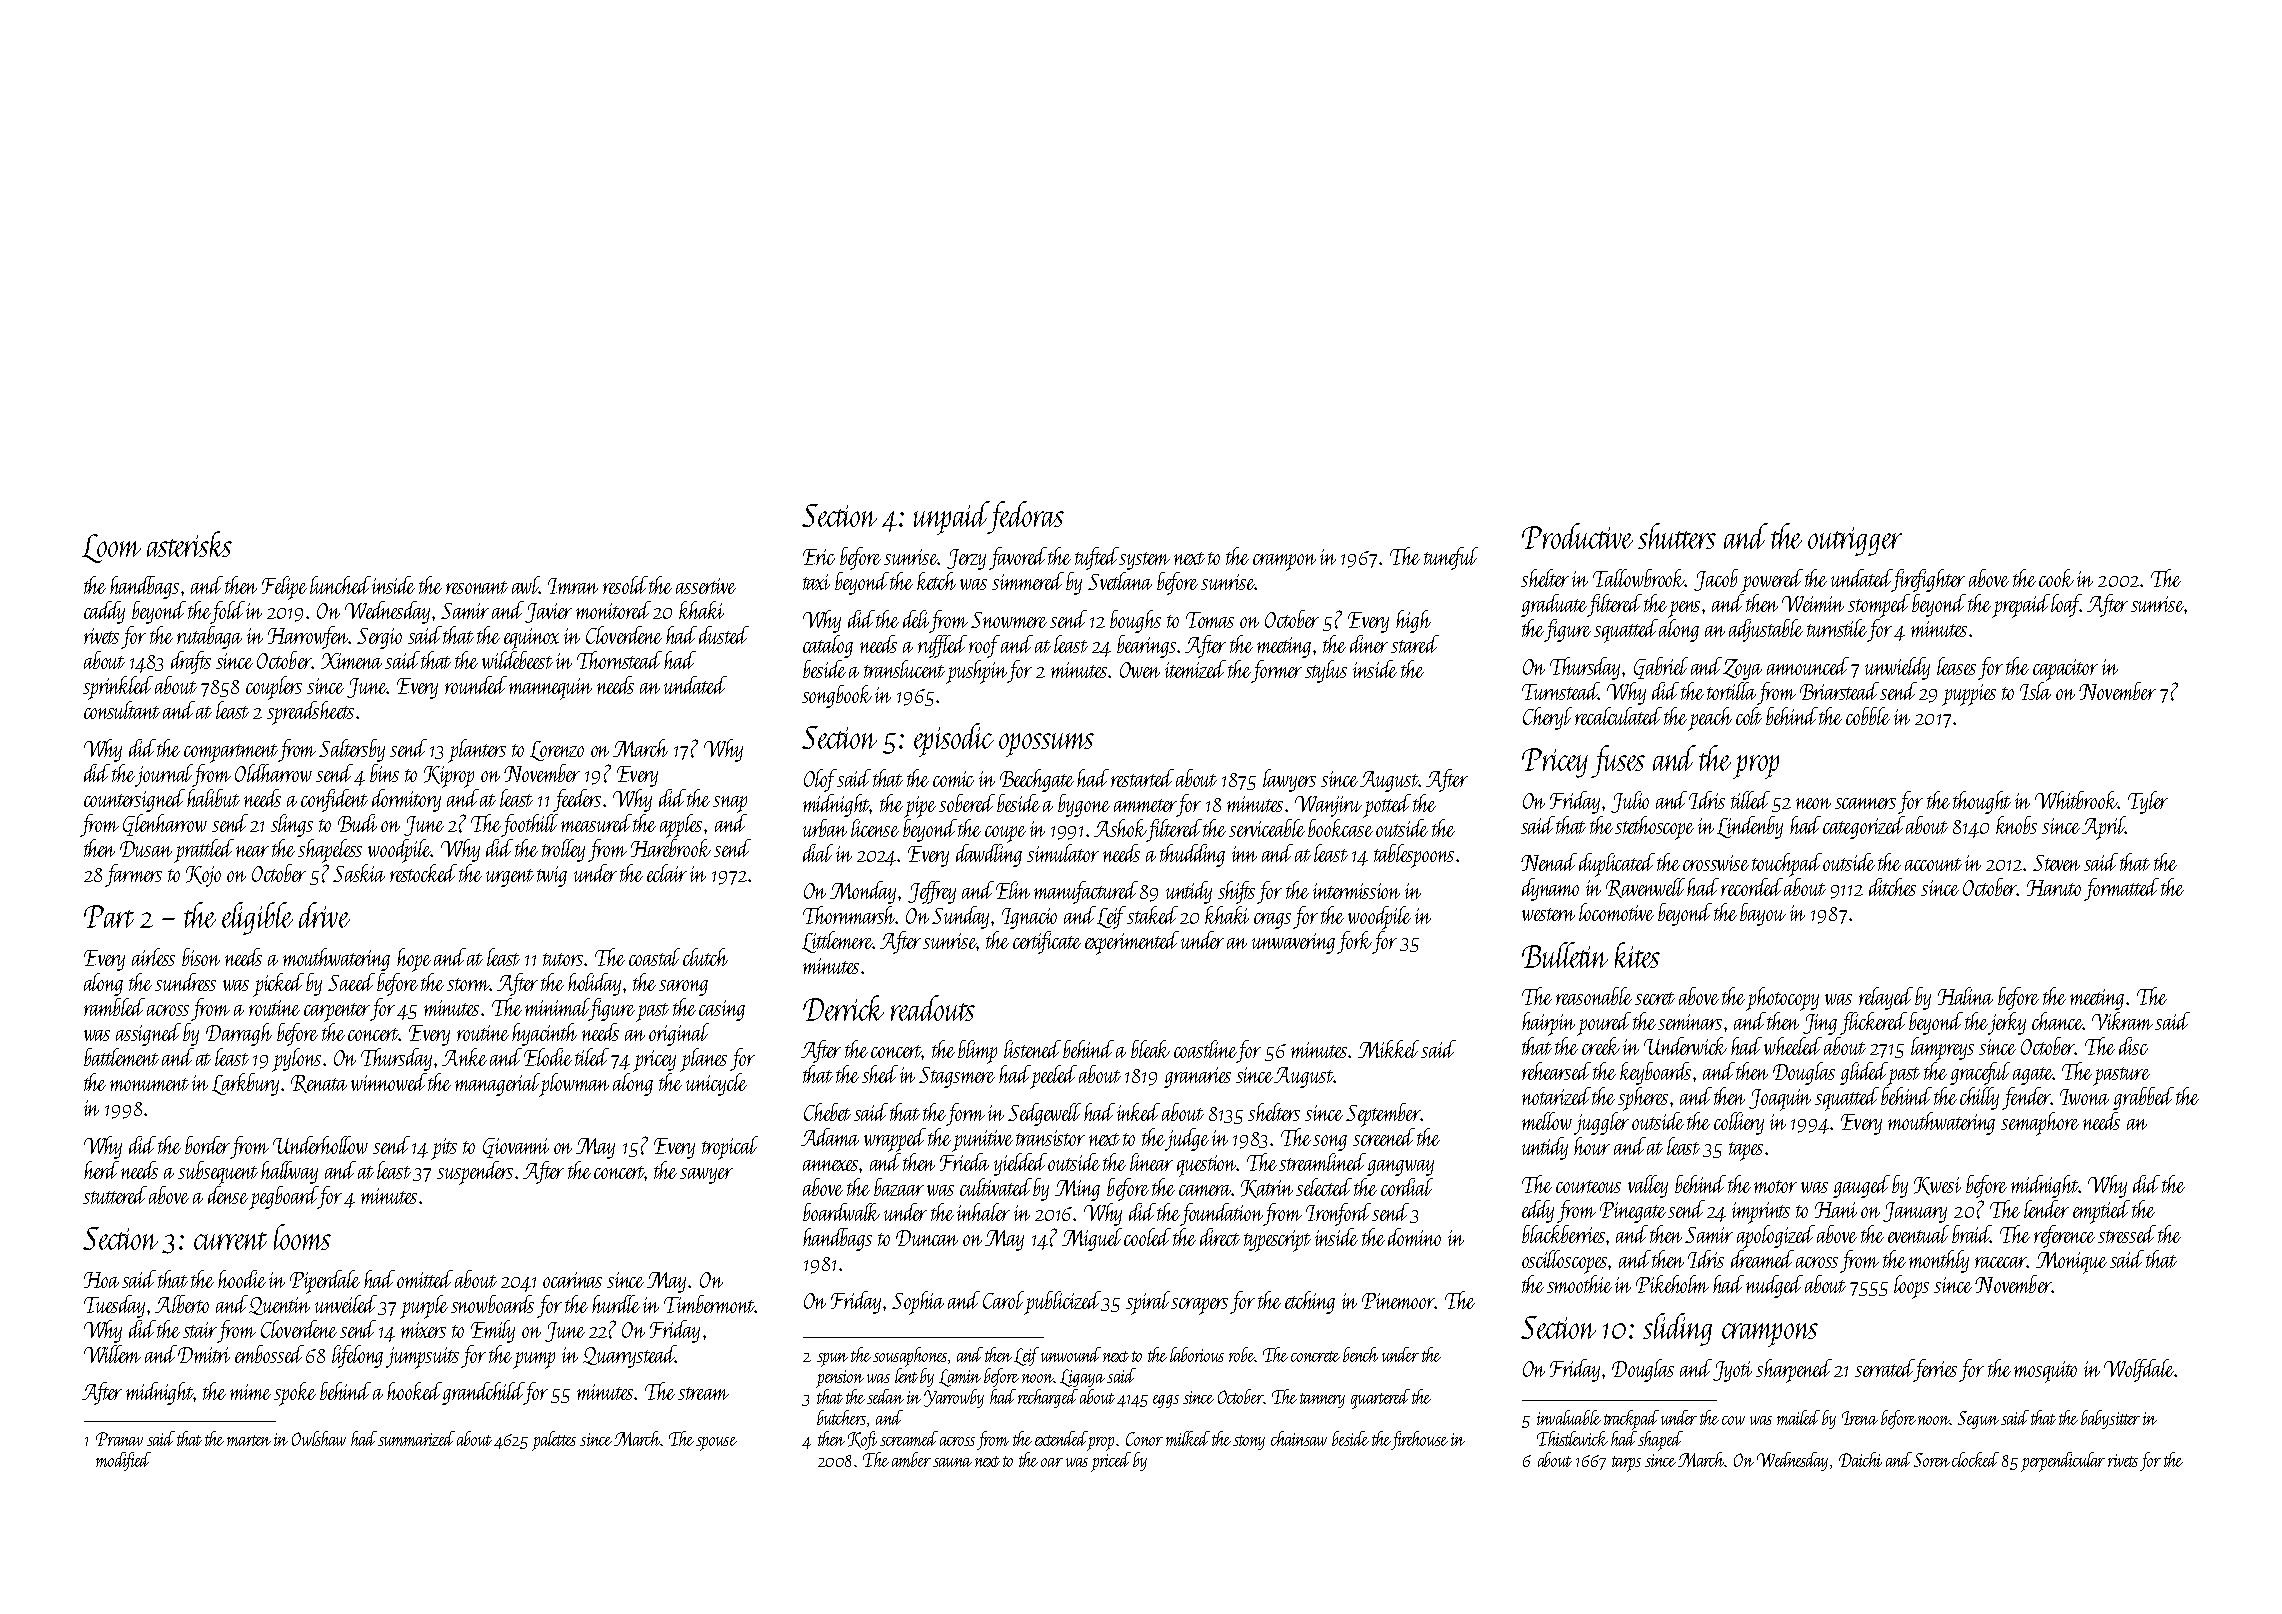 The width and height of the screenshot is (2282, 1614). What do you see at coordinates (2054, 888) in the screenshot?
I see `Haruto` at bounding box center [2054, 888].
